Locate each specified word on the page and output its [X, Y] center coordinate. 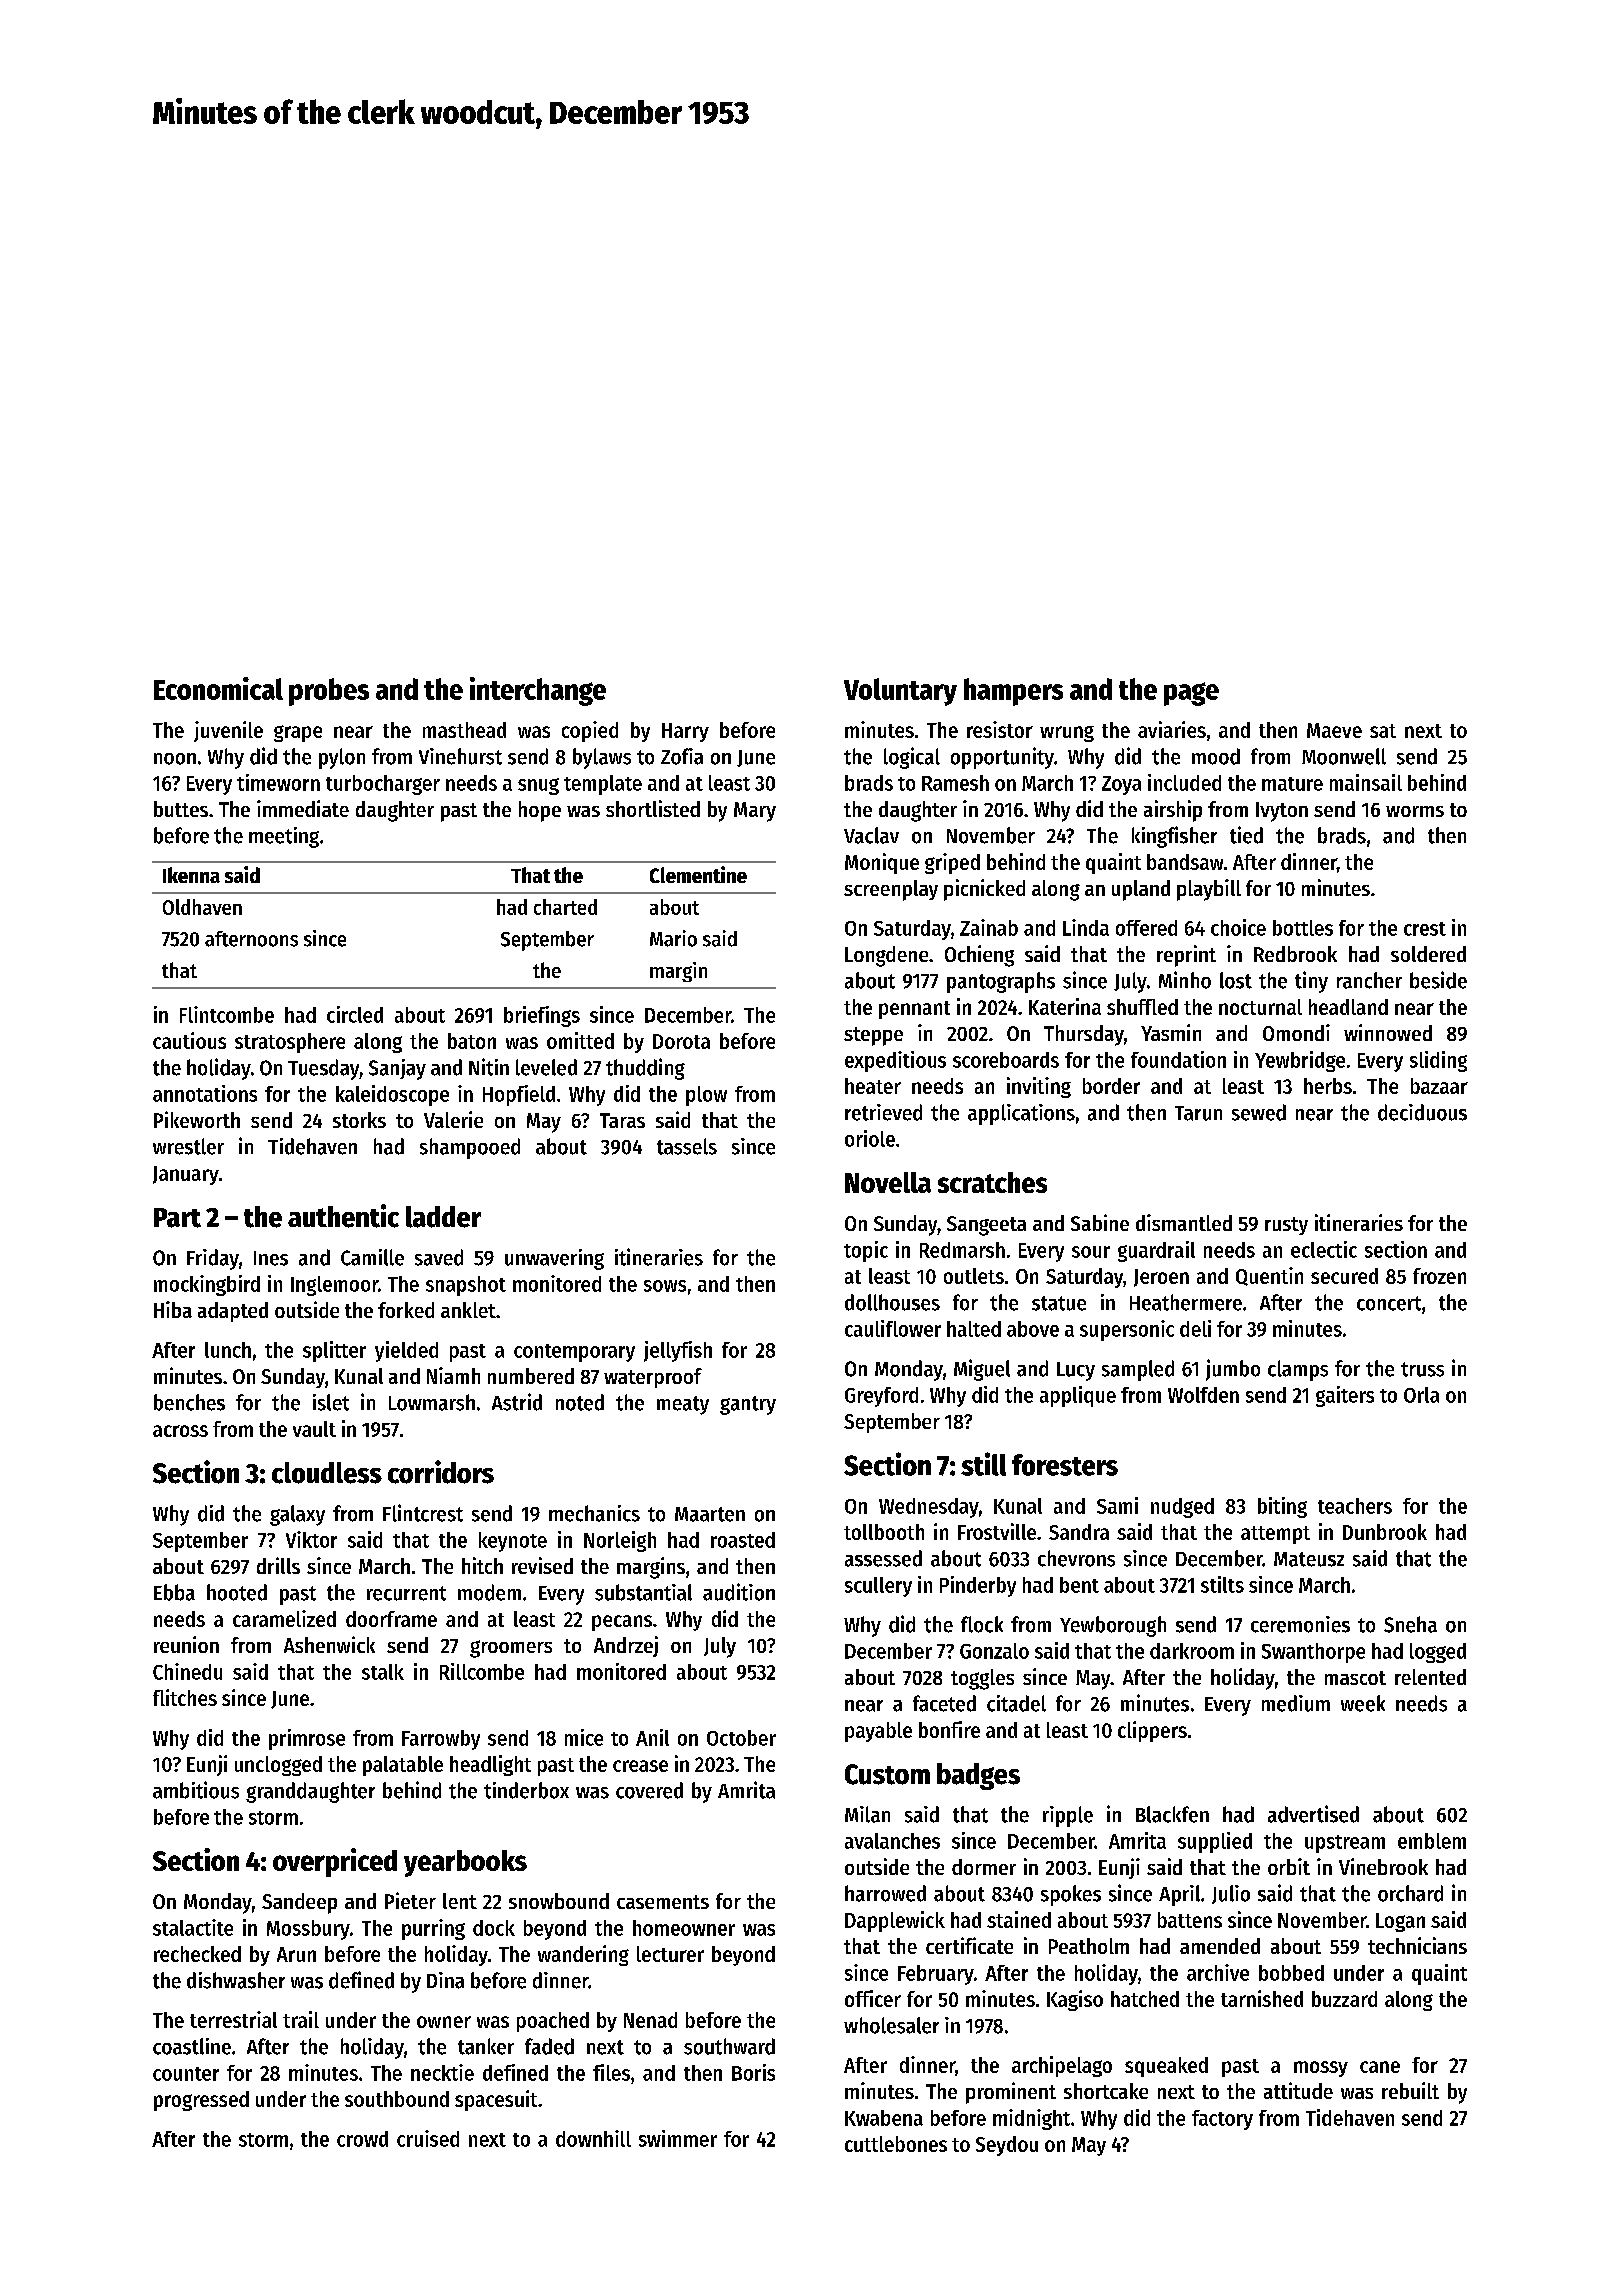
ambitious [196, 1790]
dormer [984, 1867]
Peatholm [1089, 1946]
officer [873, 1998]
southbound [397, 2099]
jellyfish [678, 1351]
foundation [1178, 1059]
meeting [284, 837]
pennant [914, 1010]
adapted [233, 1312]
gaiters [1345, 1396]
